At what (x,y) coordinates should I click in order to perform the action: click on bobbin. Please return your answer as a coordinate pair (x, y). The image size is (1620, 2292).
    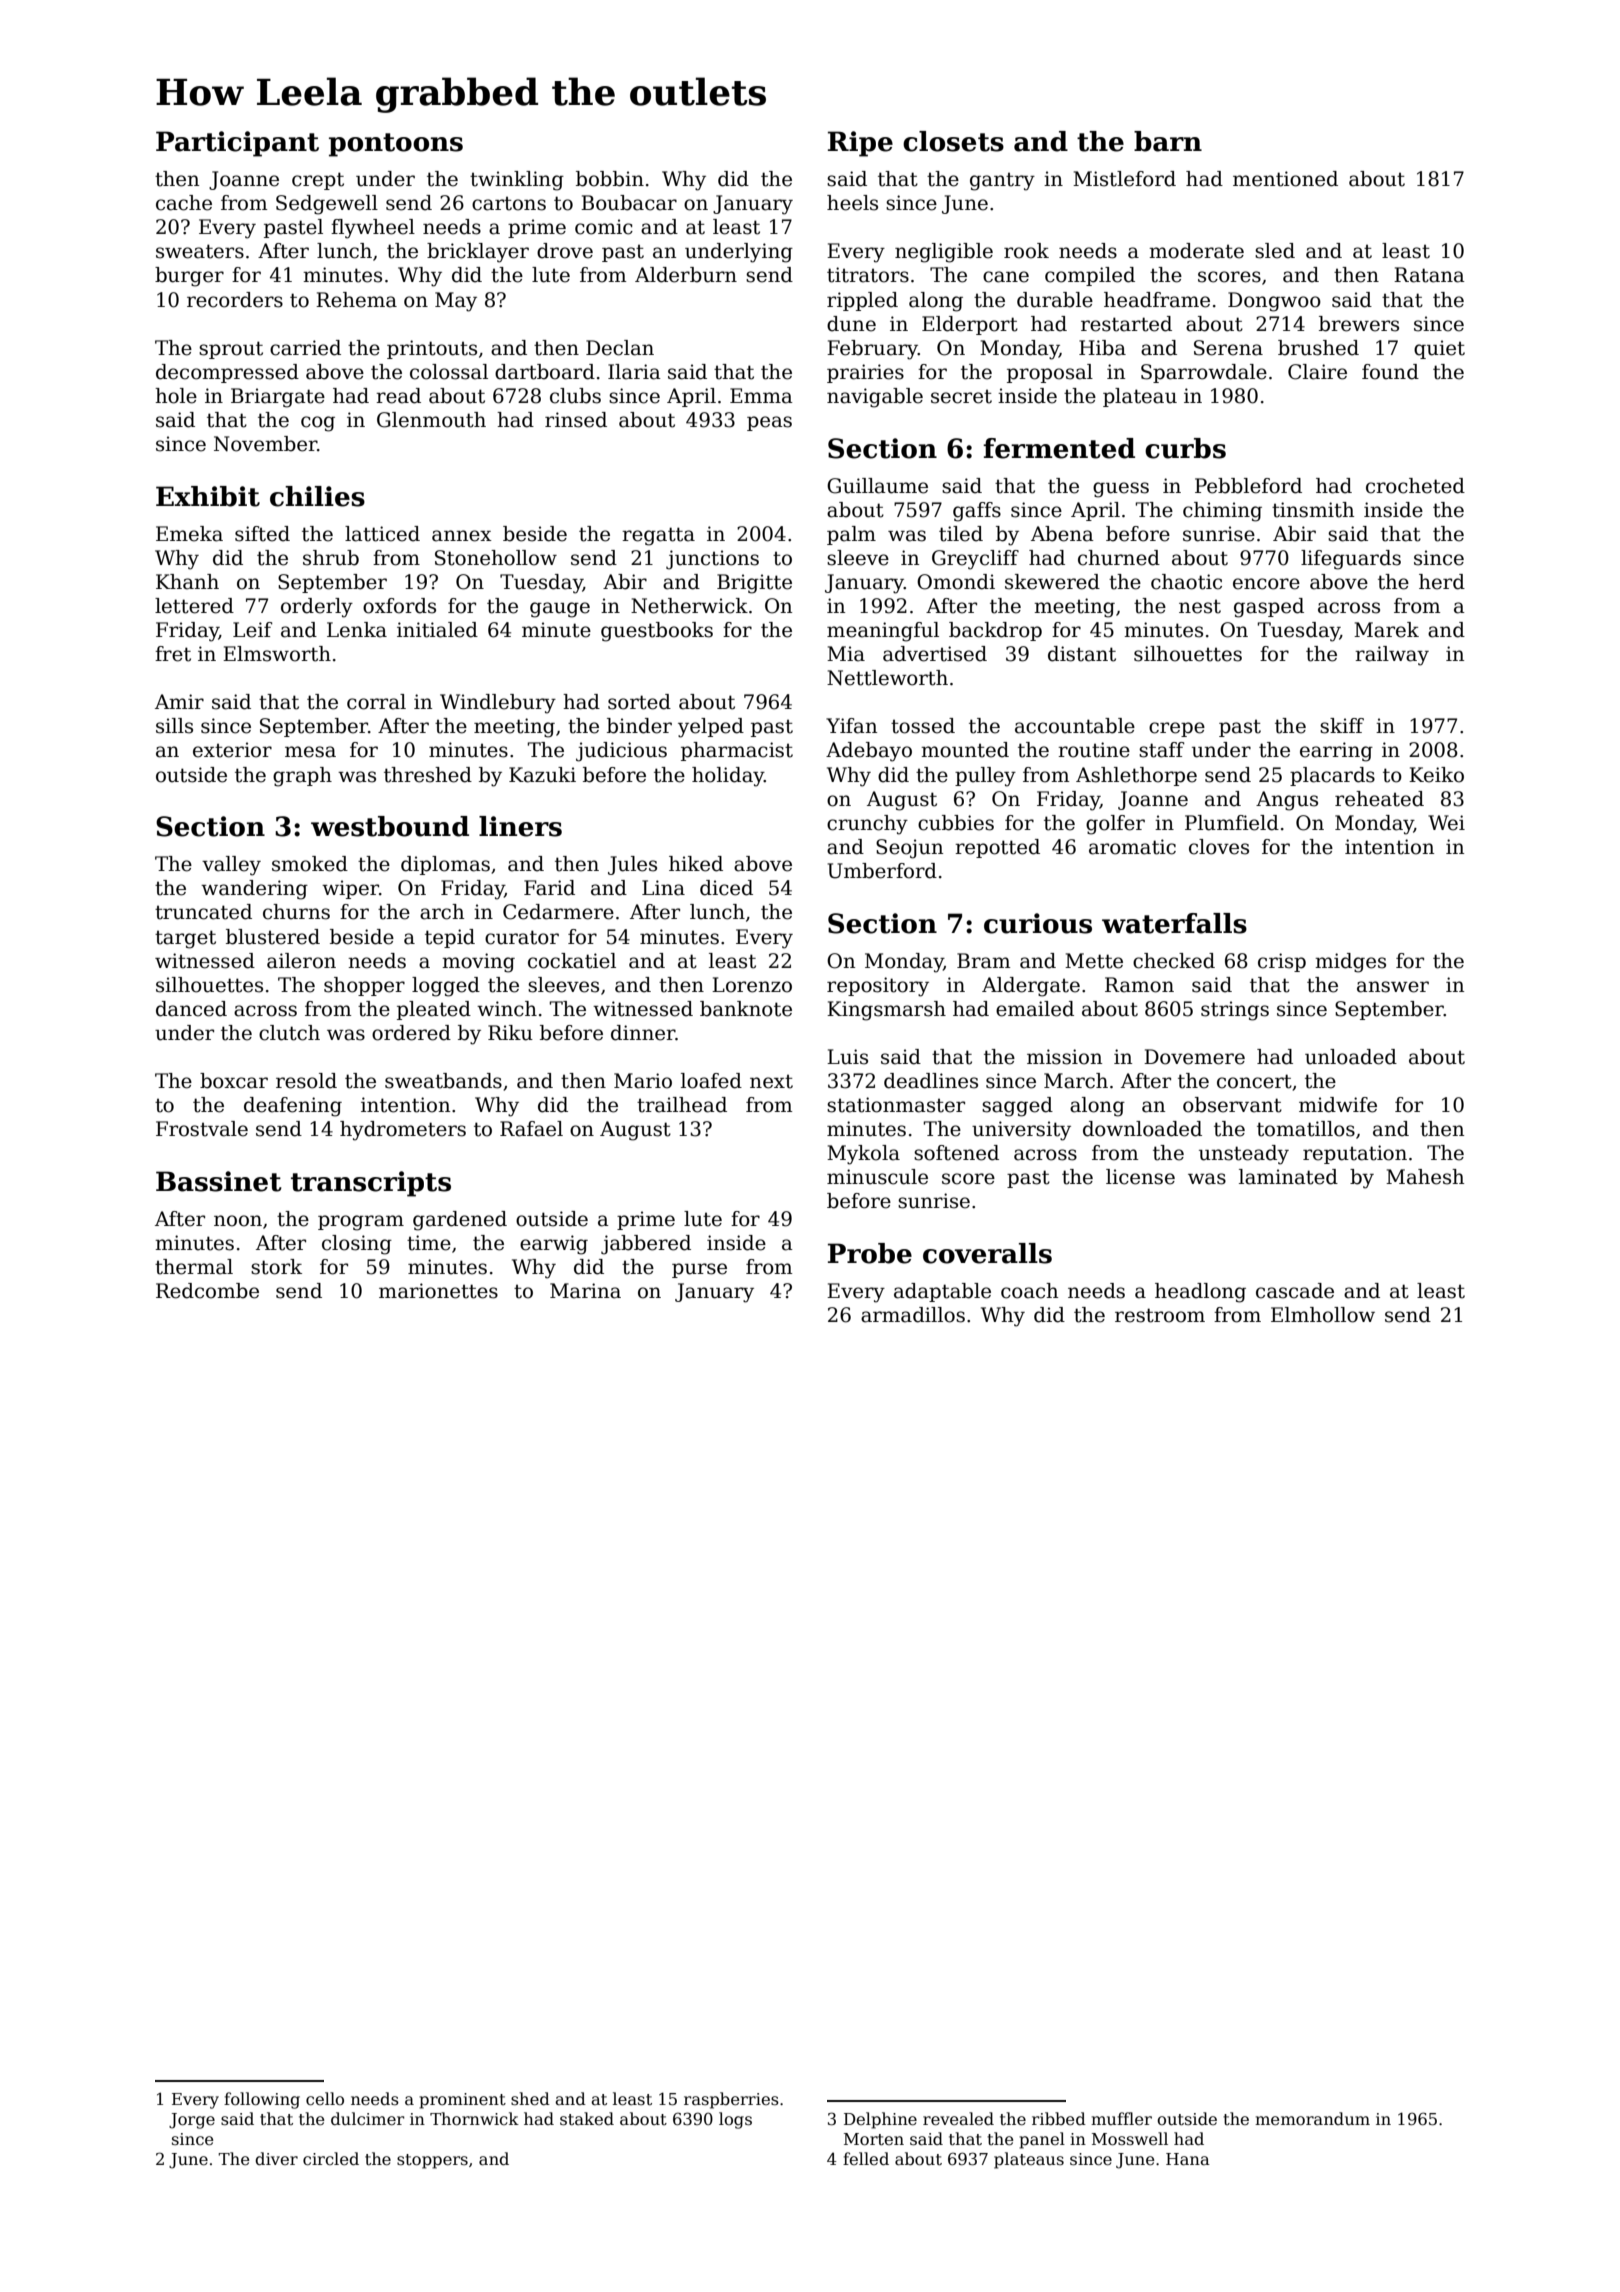
    Looking at the image, I should click on (610, 179).
